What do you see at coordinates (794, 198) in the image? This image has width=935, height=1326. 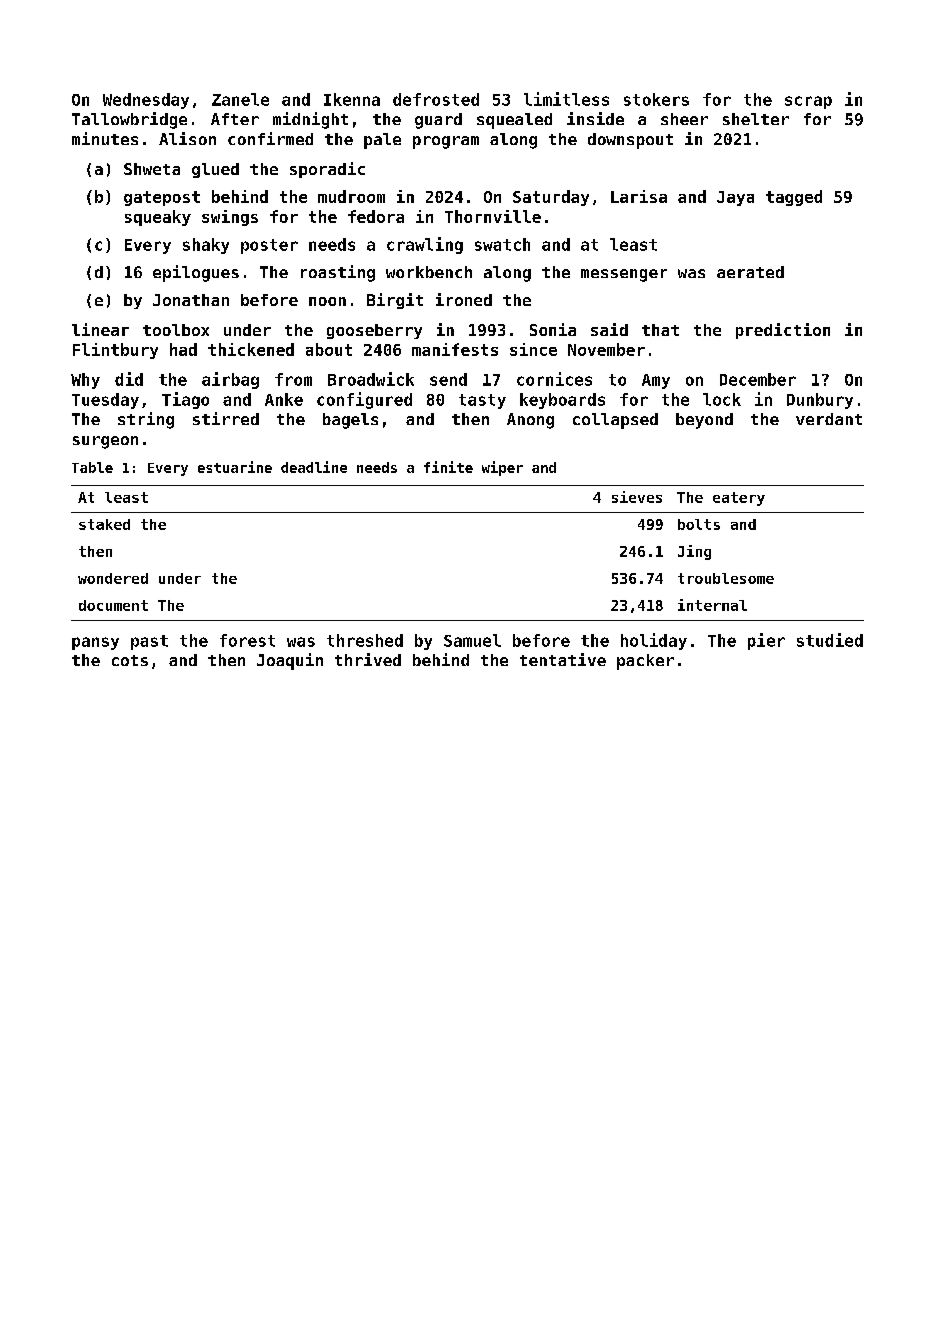 I see `tagged` at bounding box center [794, 198].
